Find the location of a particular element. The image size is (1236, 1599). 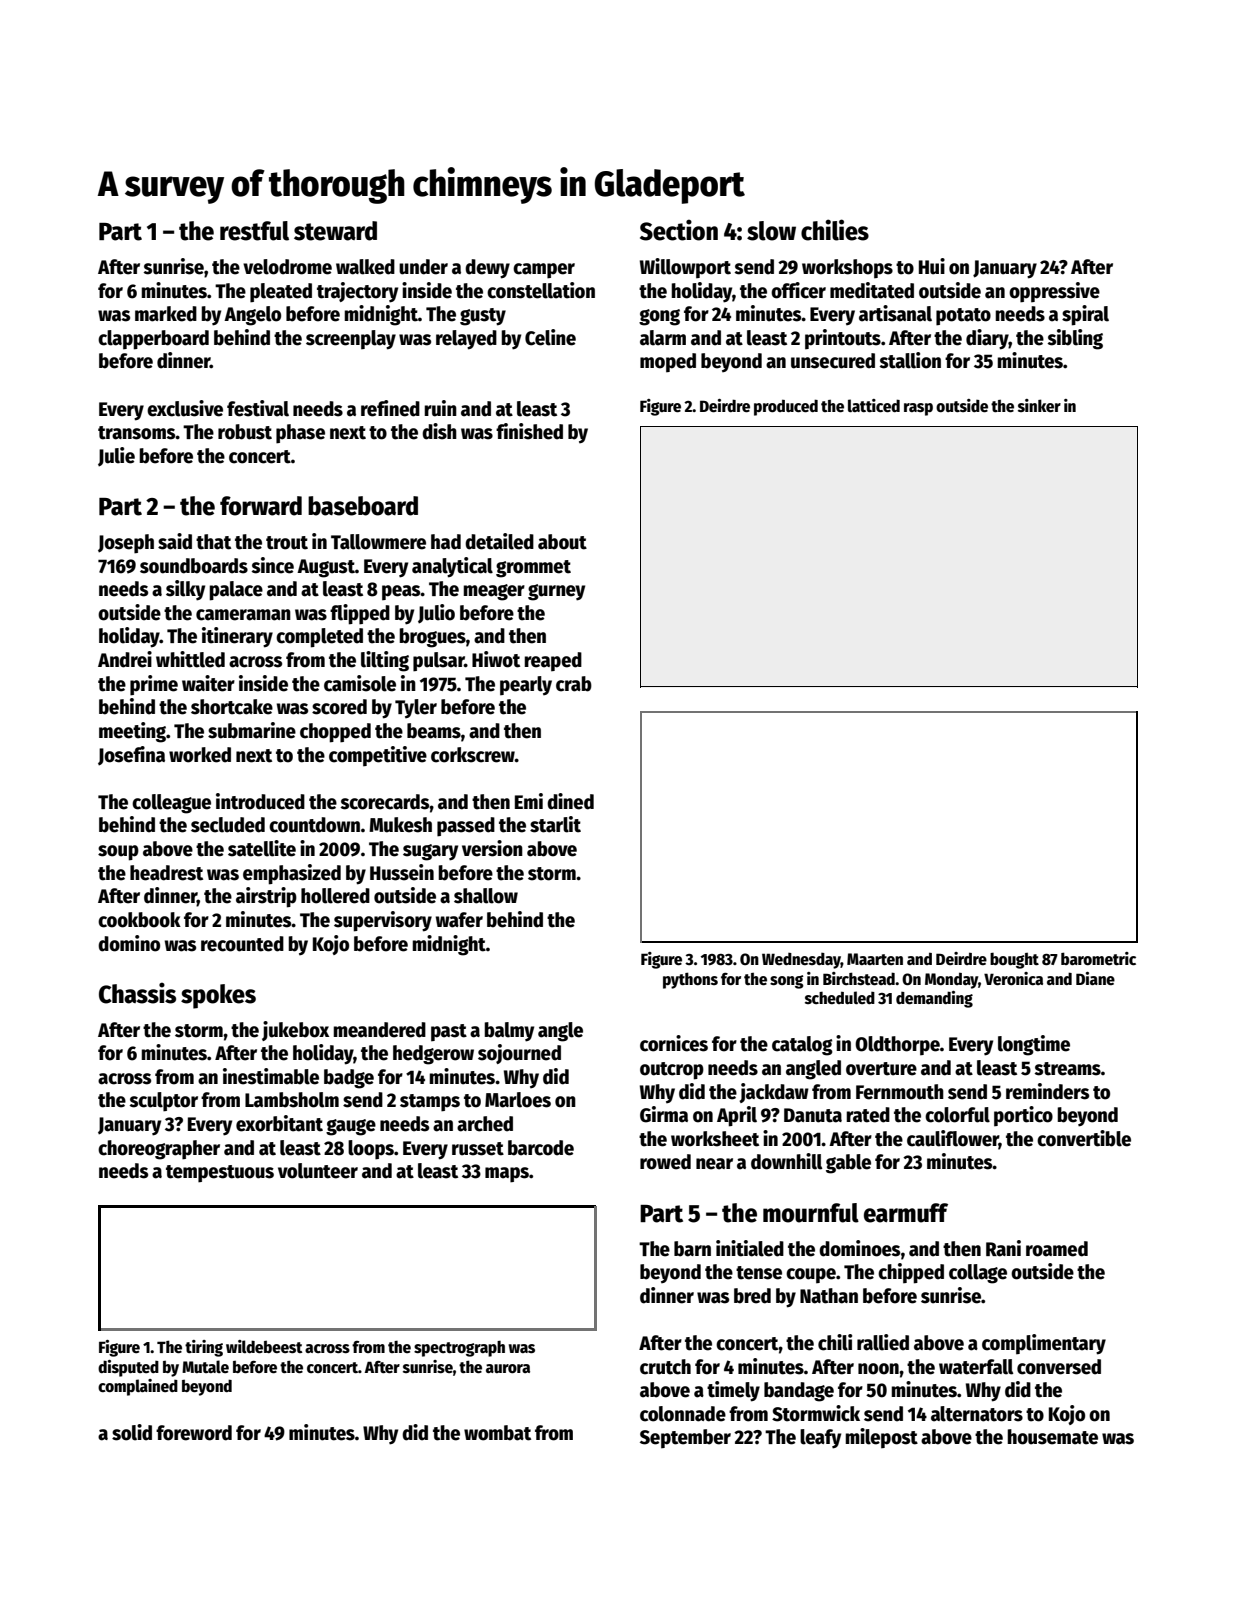

pythons is located at coordinates (690, 980).
